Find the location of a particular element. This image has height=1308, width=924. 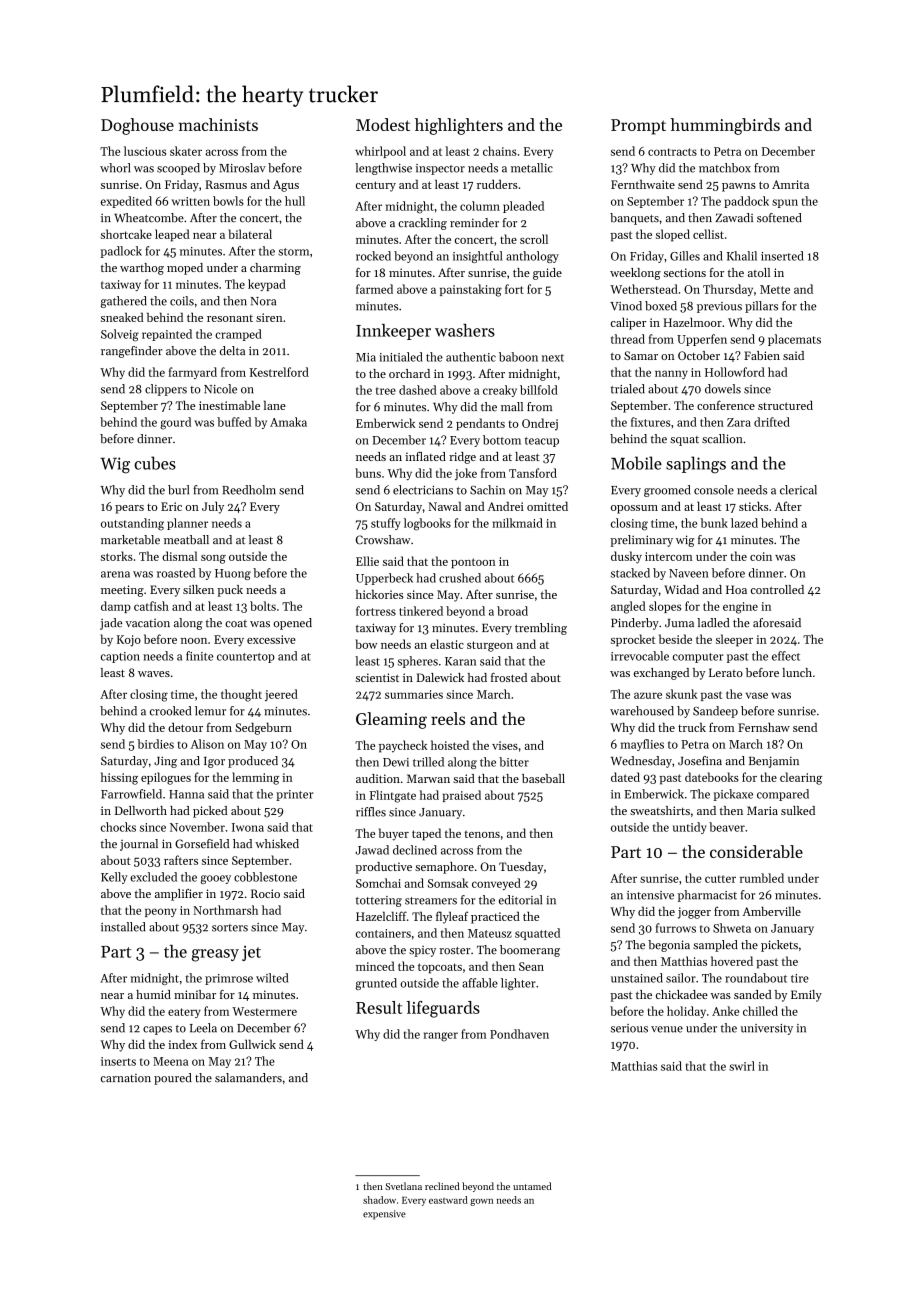

Josefina is located at coordinates (700, 761).
